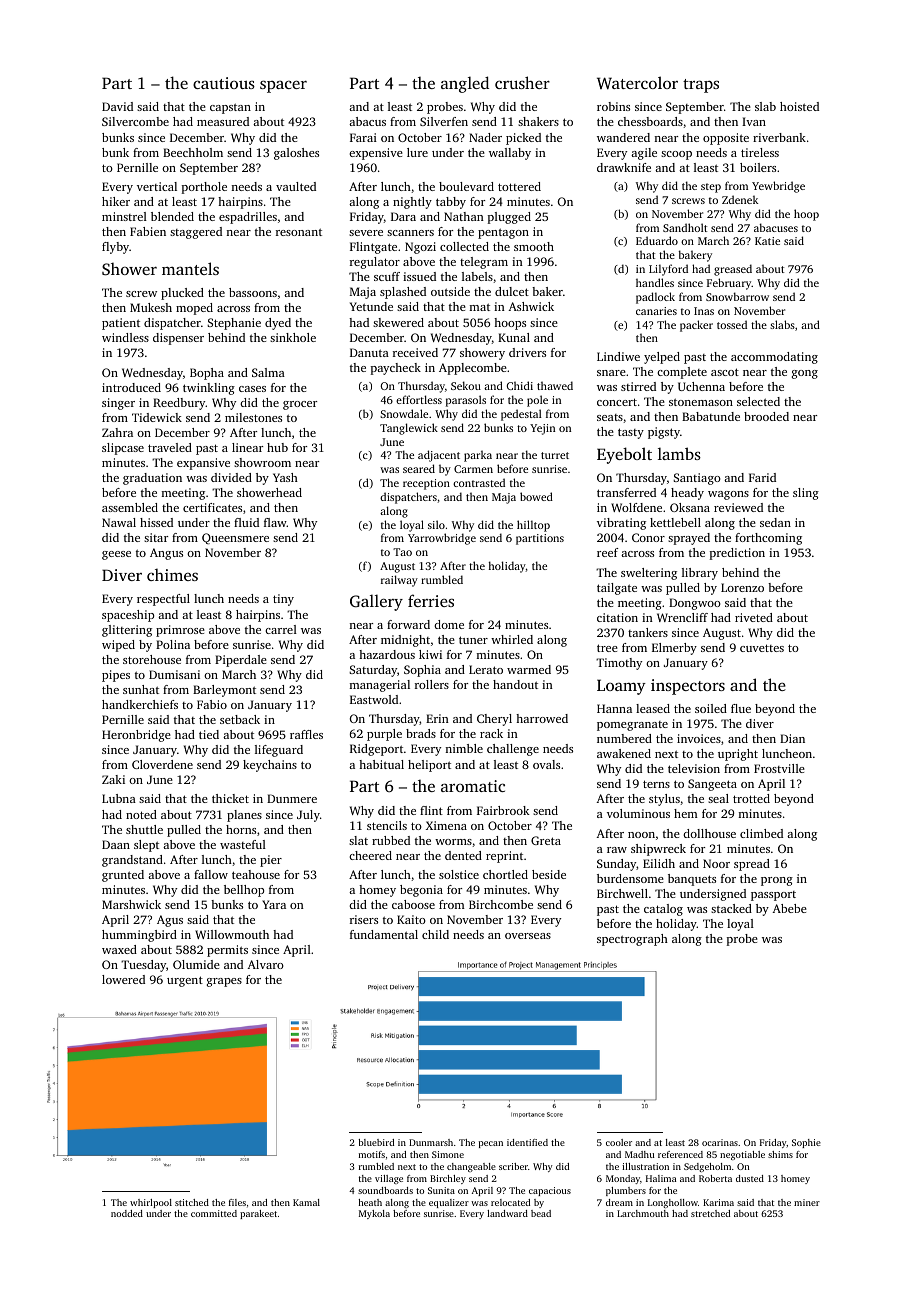 Image resolution: width=924 pixels, height=1308 pixels. I want to click on whirlpool, so click(151, 1203).
